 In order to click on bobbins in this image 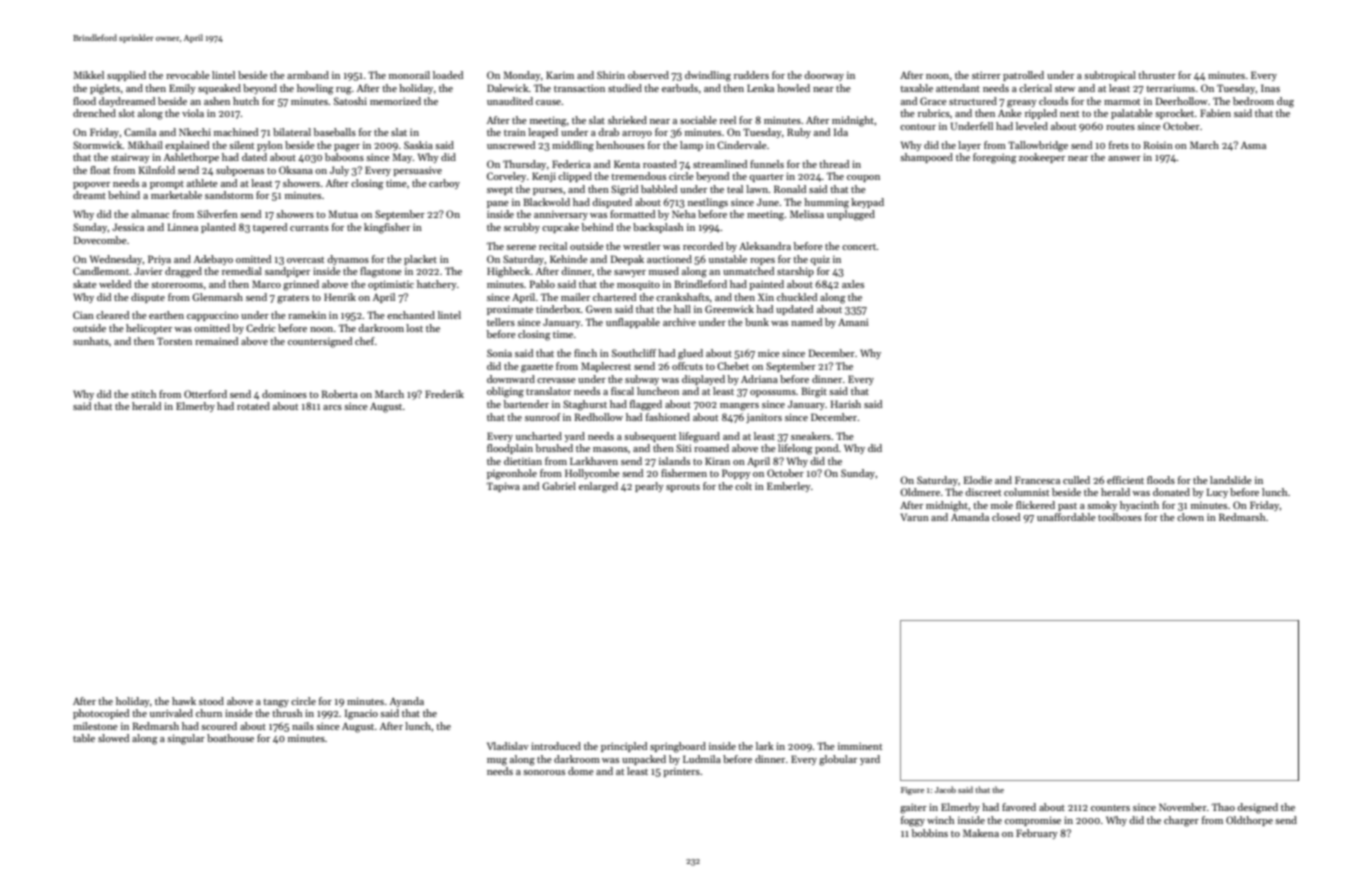, I will do `click(929, 833)`.
